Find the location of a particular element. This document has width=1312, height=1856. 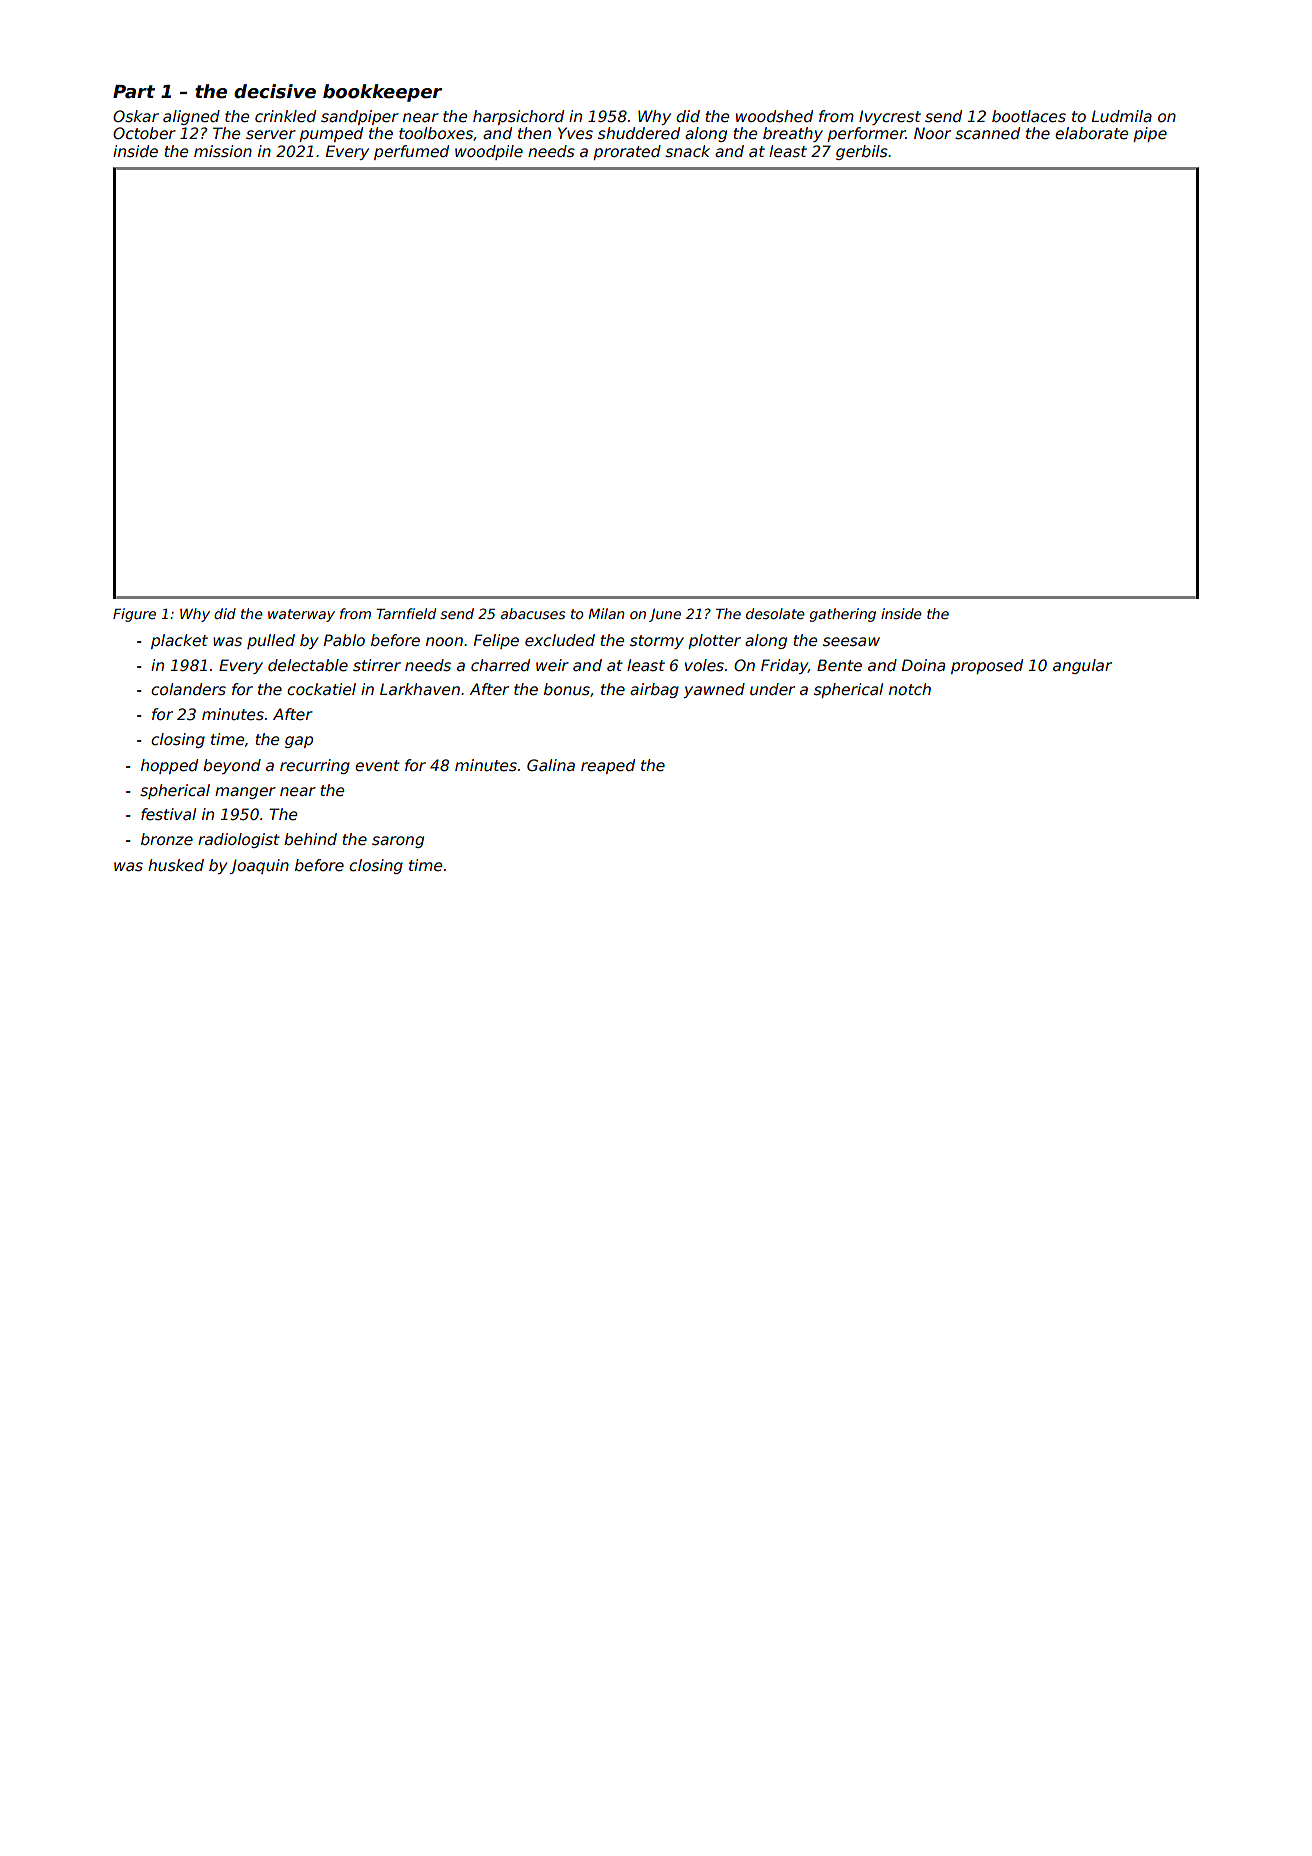

reaped is located at coordinates (608, 766).
